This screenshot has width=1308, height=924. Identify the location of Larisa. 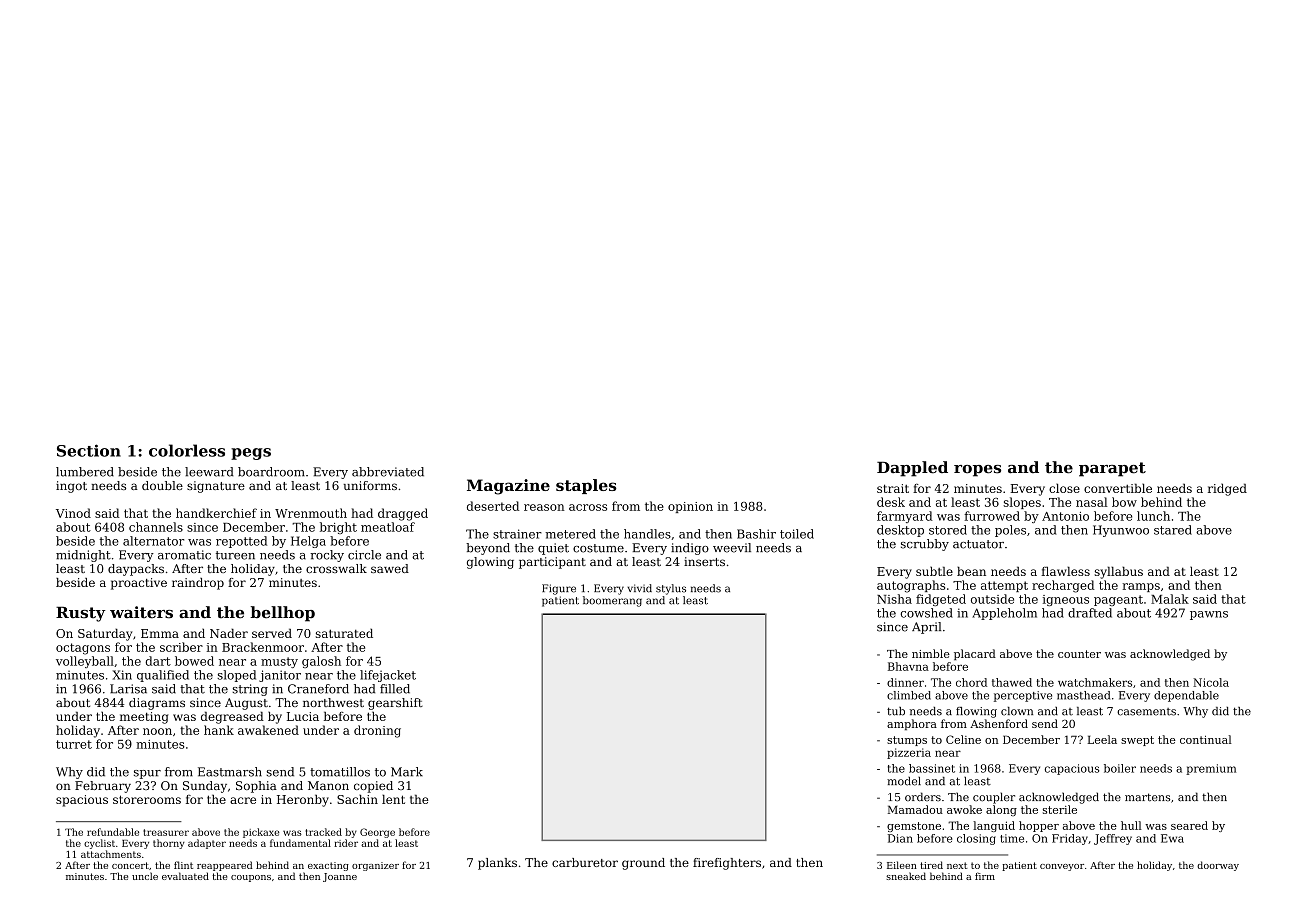
(128, 689).
